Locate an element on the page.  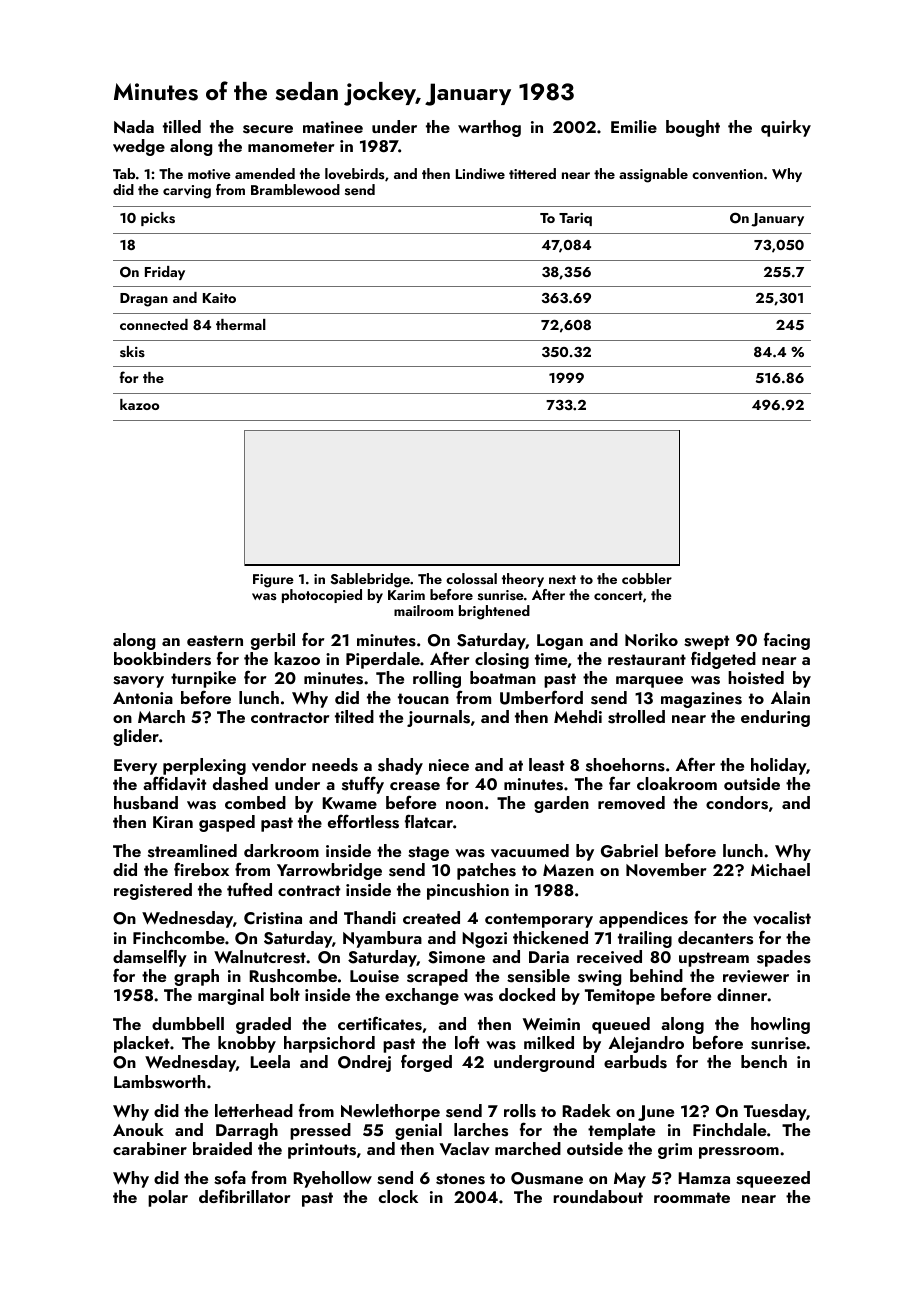
facing is located at coordinates (787, 641).
